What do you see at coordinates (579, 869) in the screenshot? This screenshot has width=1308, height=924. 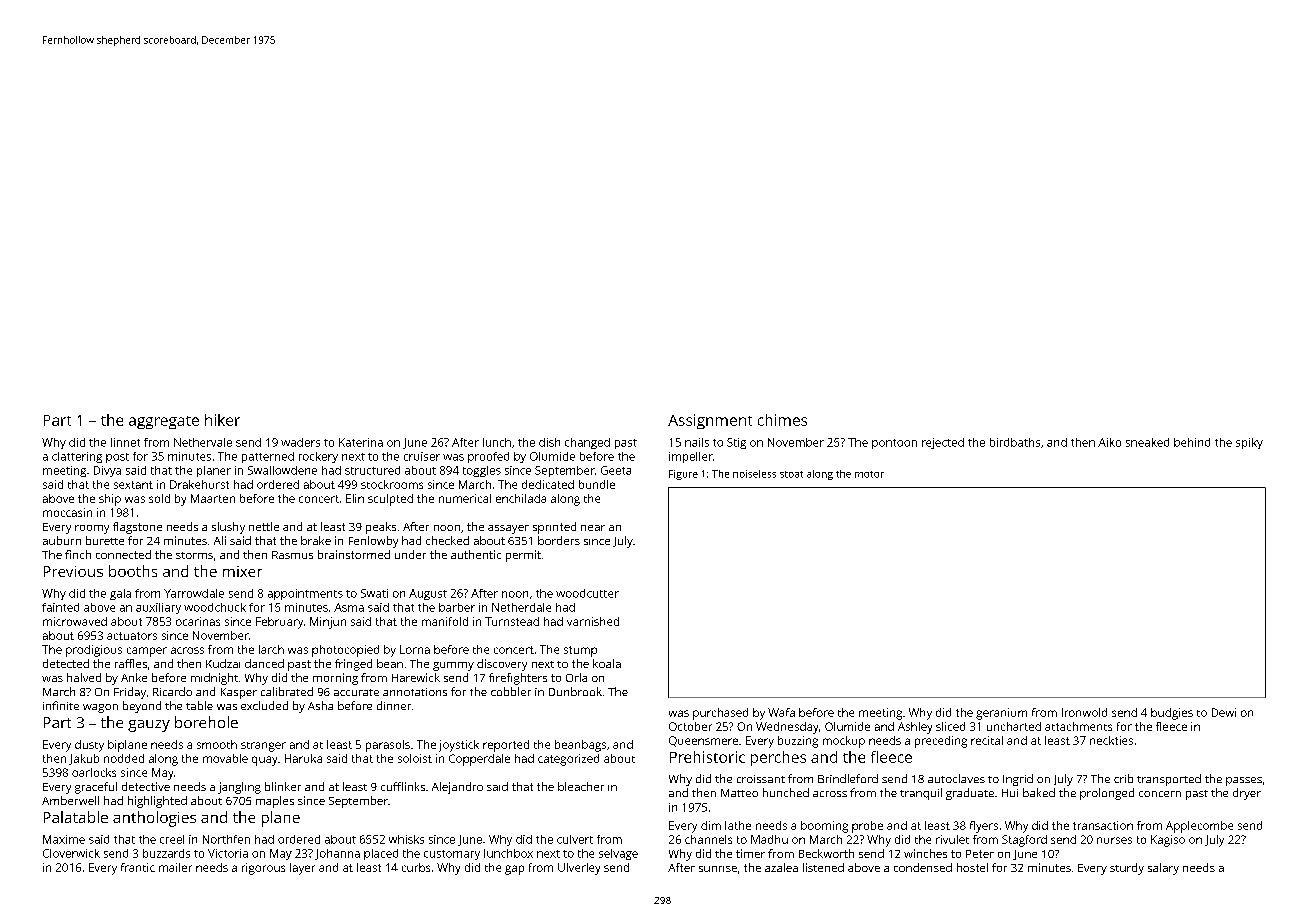 I see `Ulverley` at bounding box center [579, 869].
